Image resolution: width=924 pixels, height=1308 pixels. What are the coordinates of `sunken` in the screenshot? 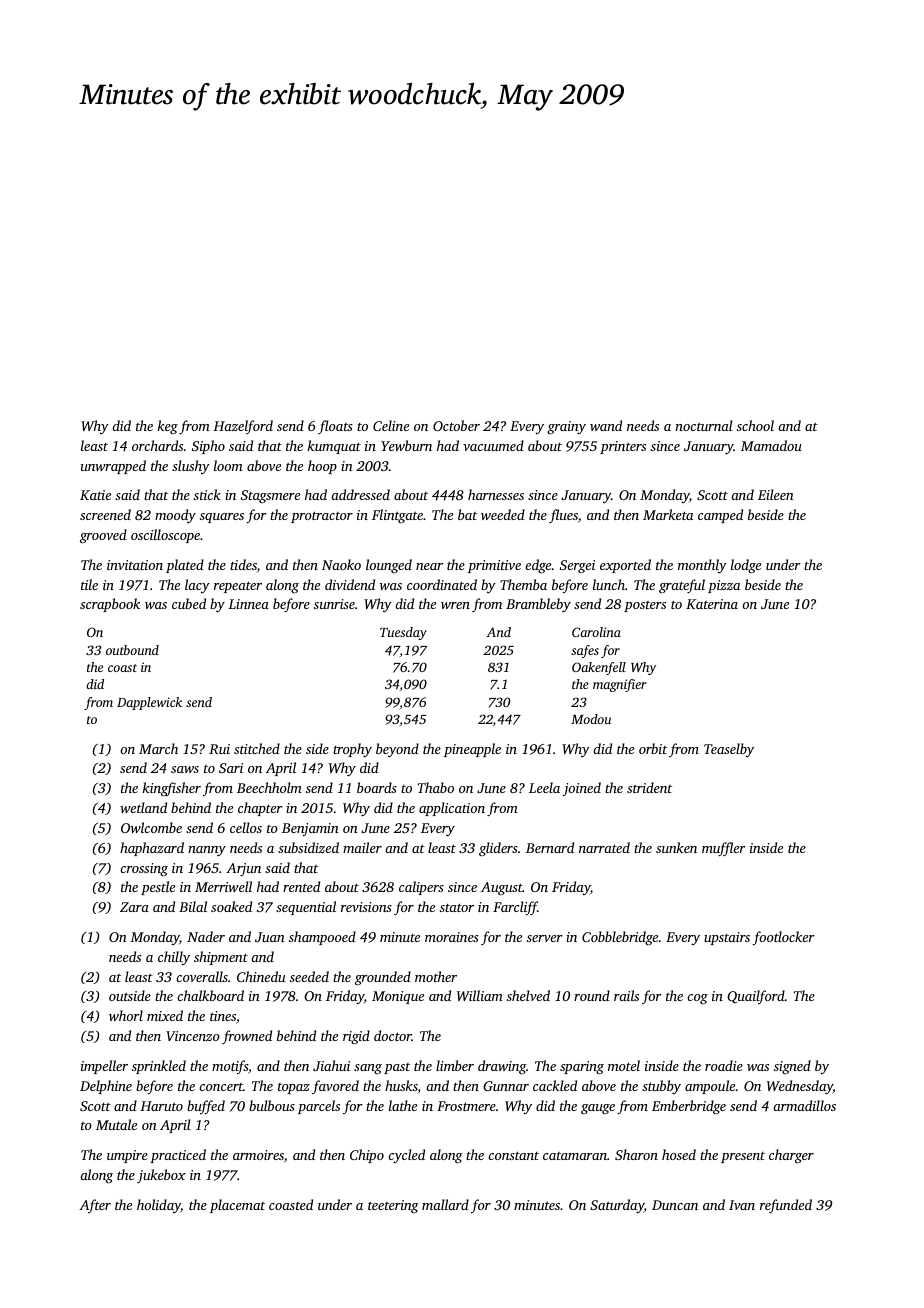 It's located at (676, 847).
